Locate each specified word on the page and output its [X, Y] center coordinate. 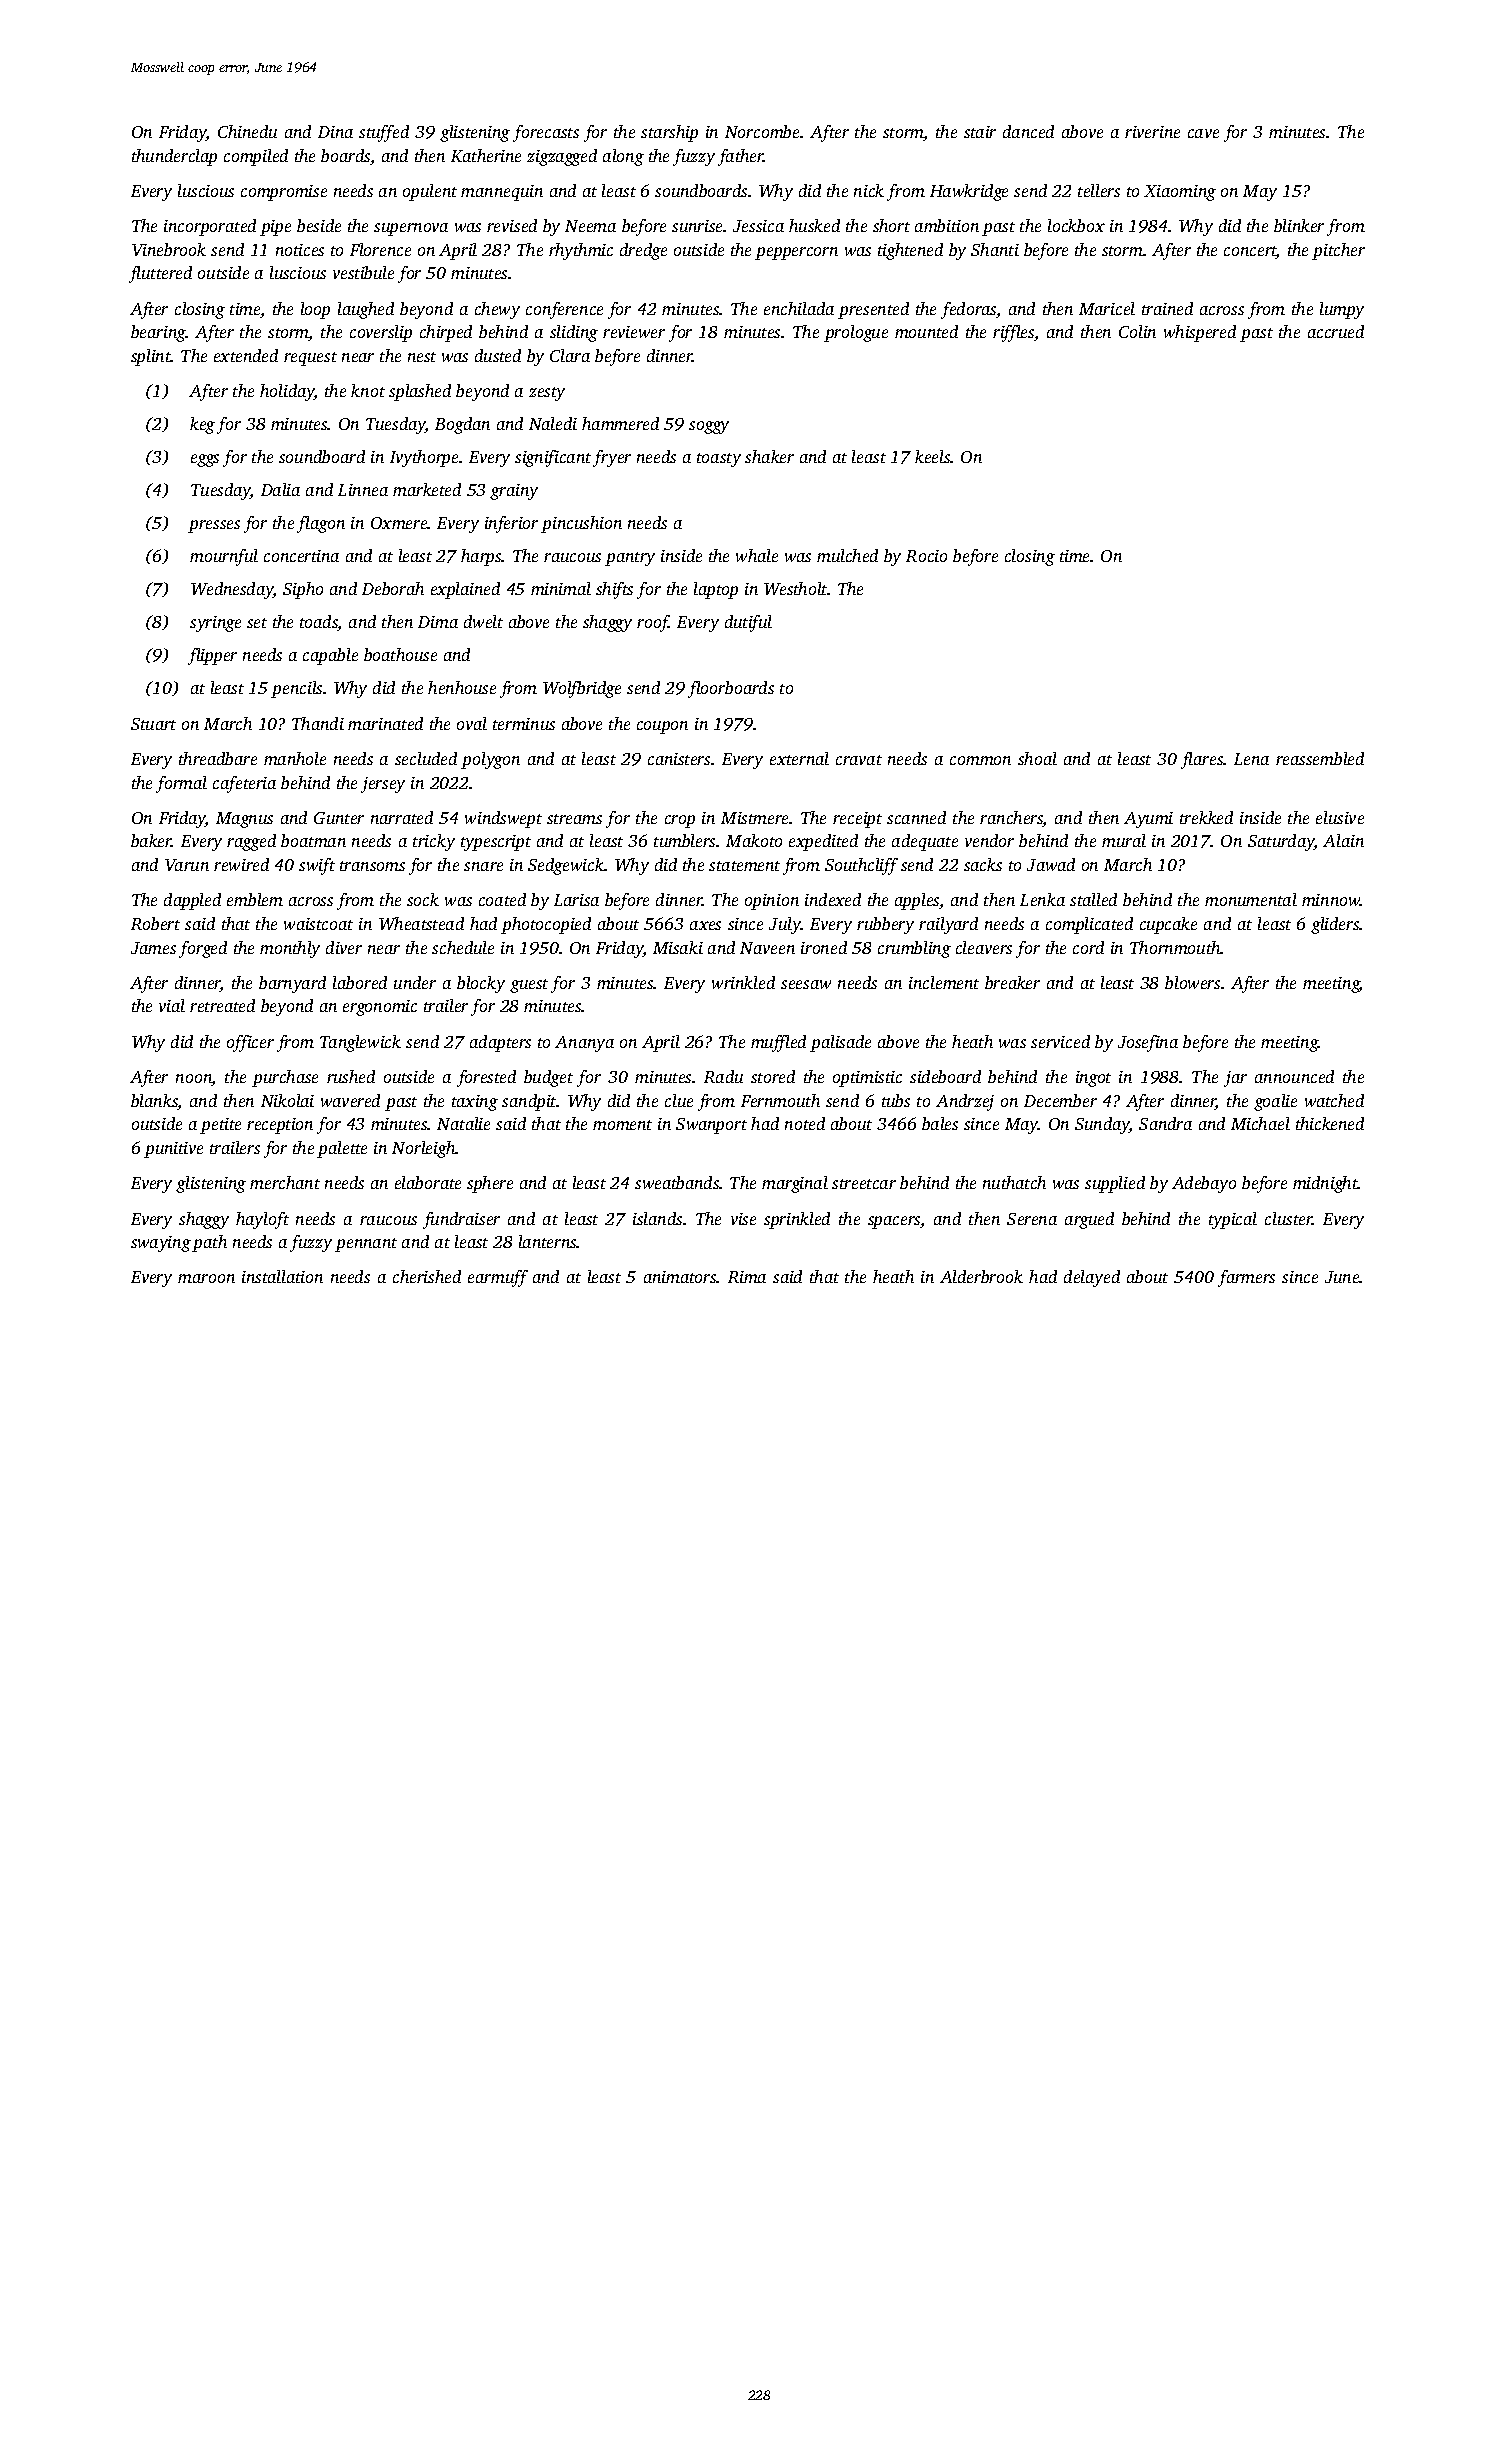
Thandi [318, 723]
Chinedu [247, 131]
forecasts [546, 133]
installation [282, 1276]
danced [1028, 131]
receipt [857, 820]
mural [1124, 840]
